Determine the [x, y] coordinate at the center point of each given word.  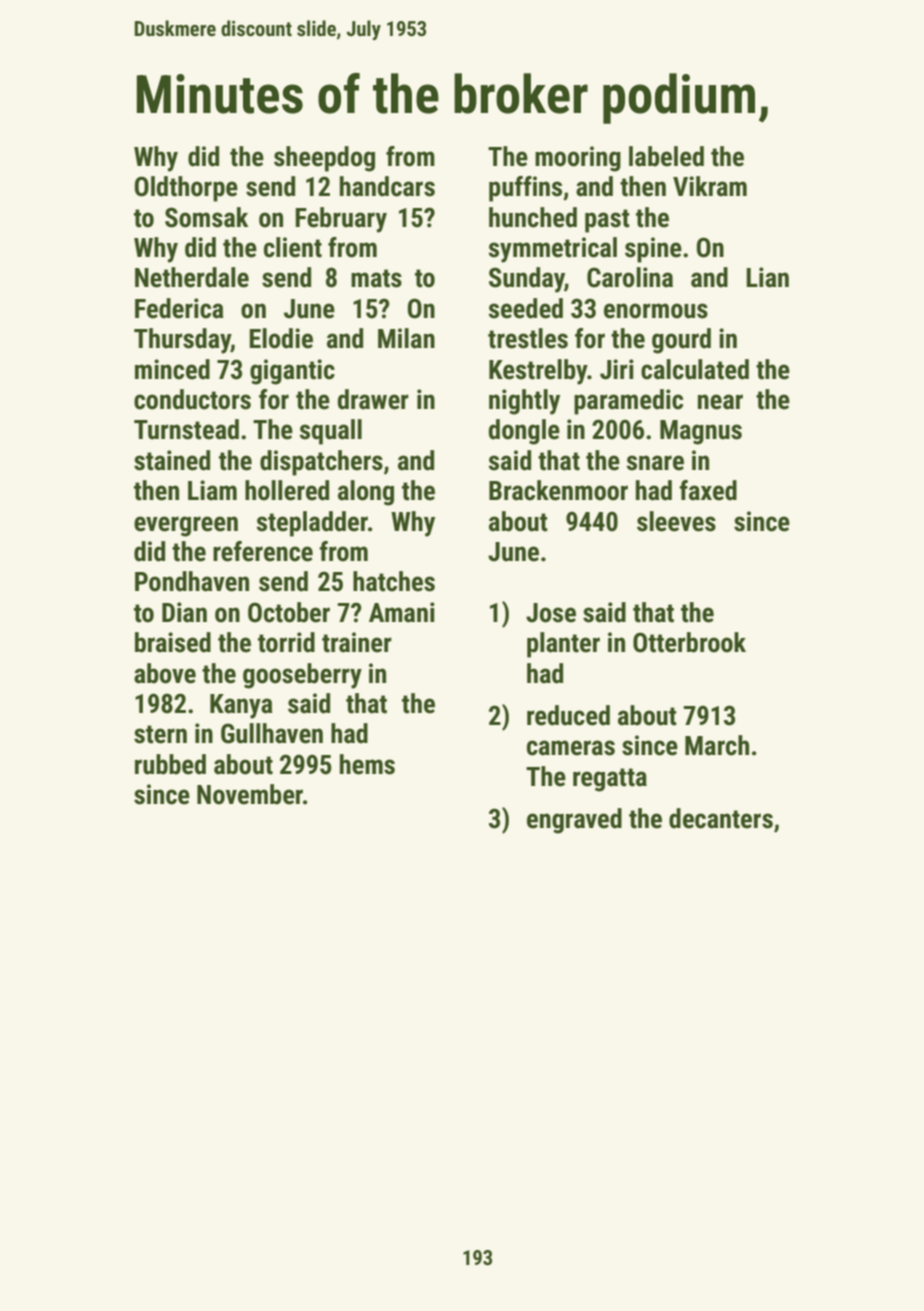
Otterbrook [689, 642]
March [717, 745]
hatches [394, 581]
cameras [571, 748]
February [341, 220]
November [250, 794]
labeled [666, 156]
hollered [287, 490]
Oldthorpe [186, 189]
